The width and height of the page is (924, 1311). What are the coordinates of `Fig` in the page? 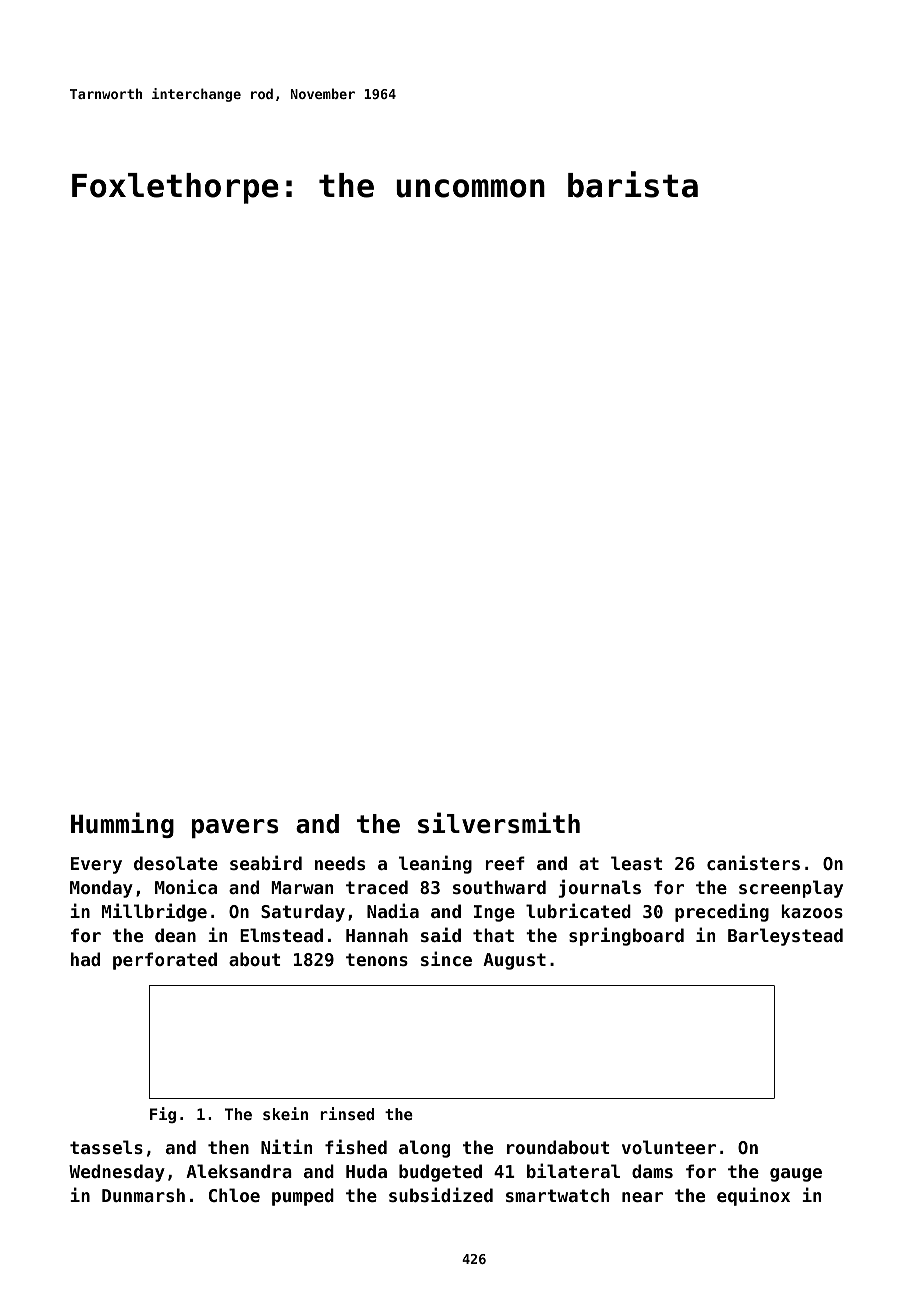 It's located at (163, 1115).
